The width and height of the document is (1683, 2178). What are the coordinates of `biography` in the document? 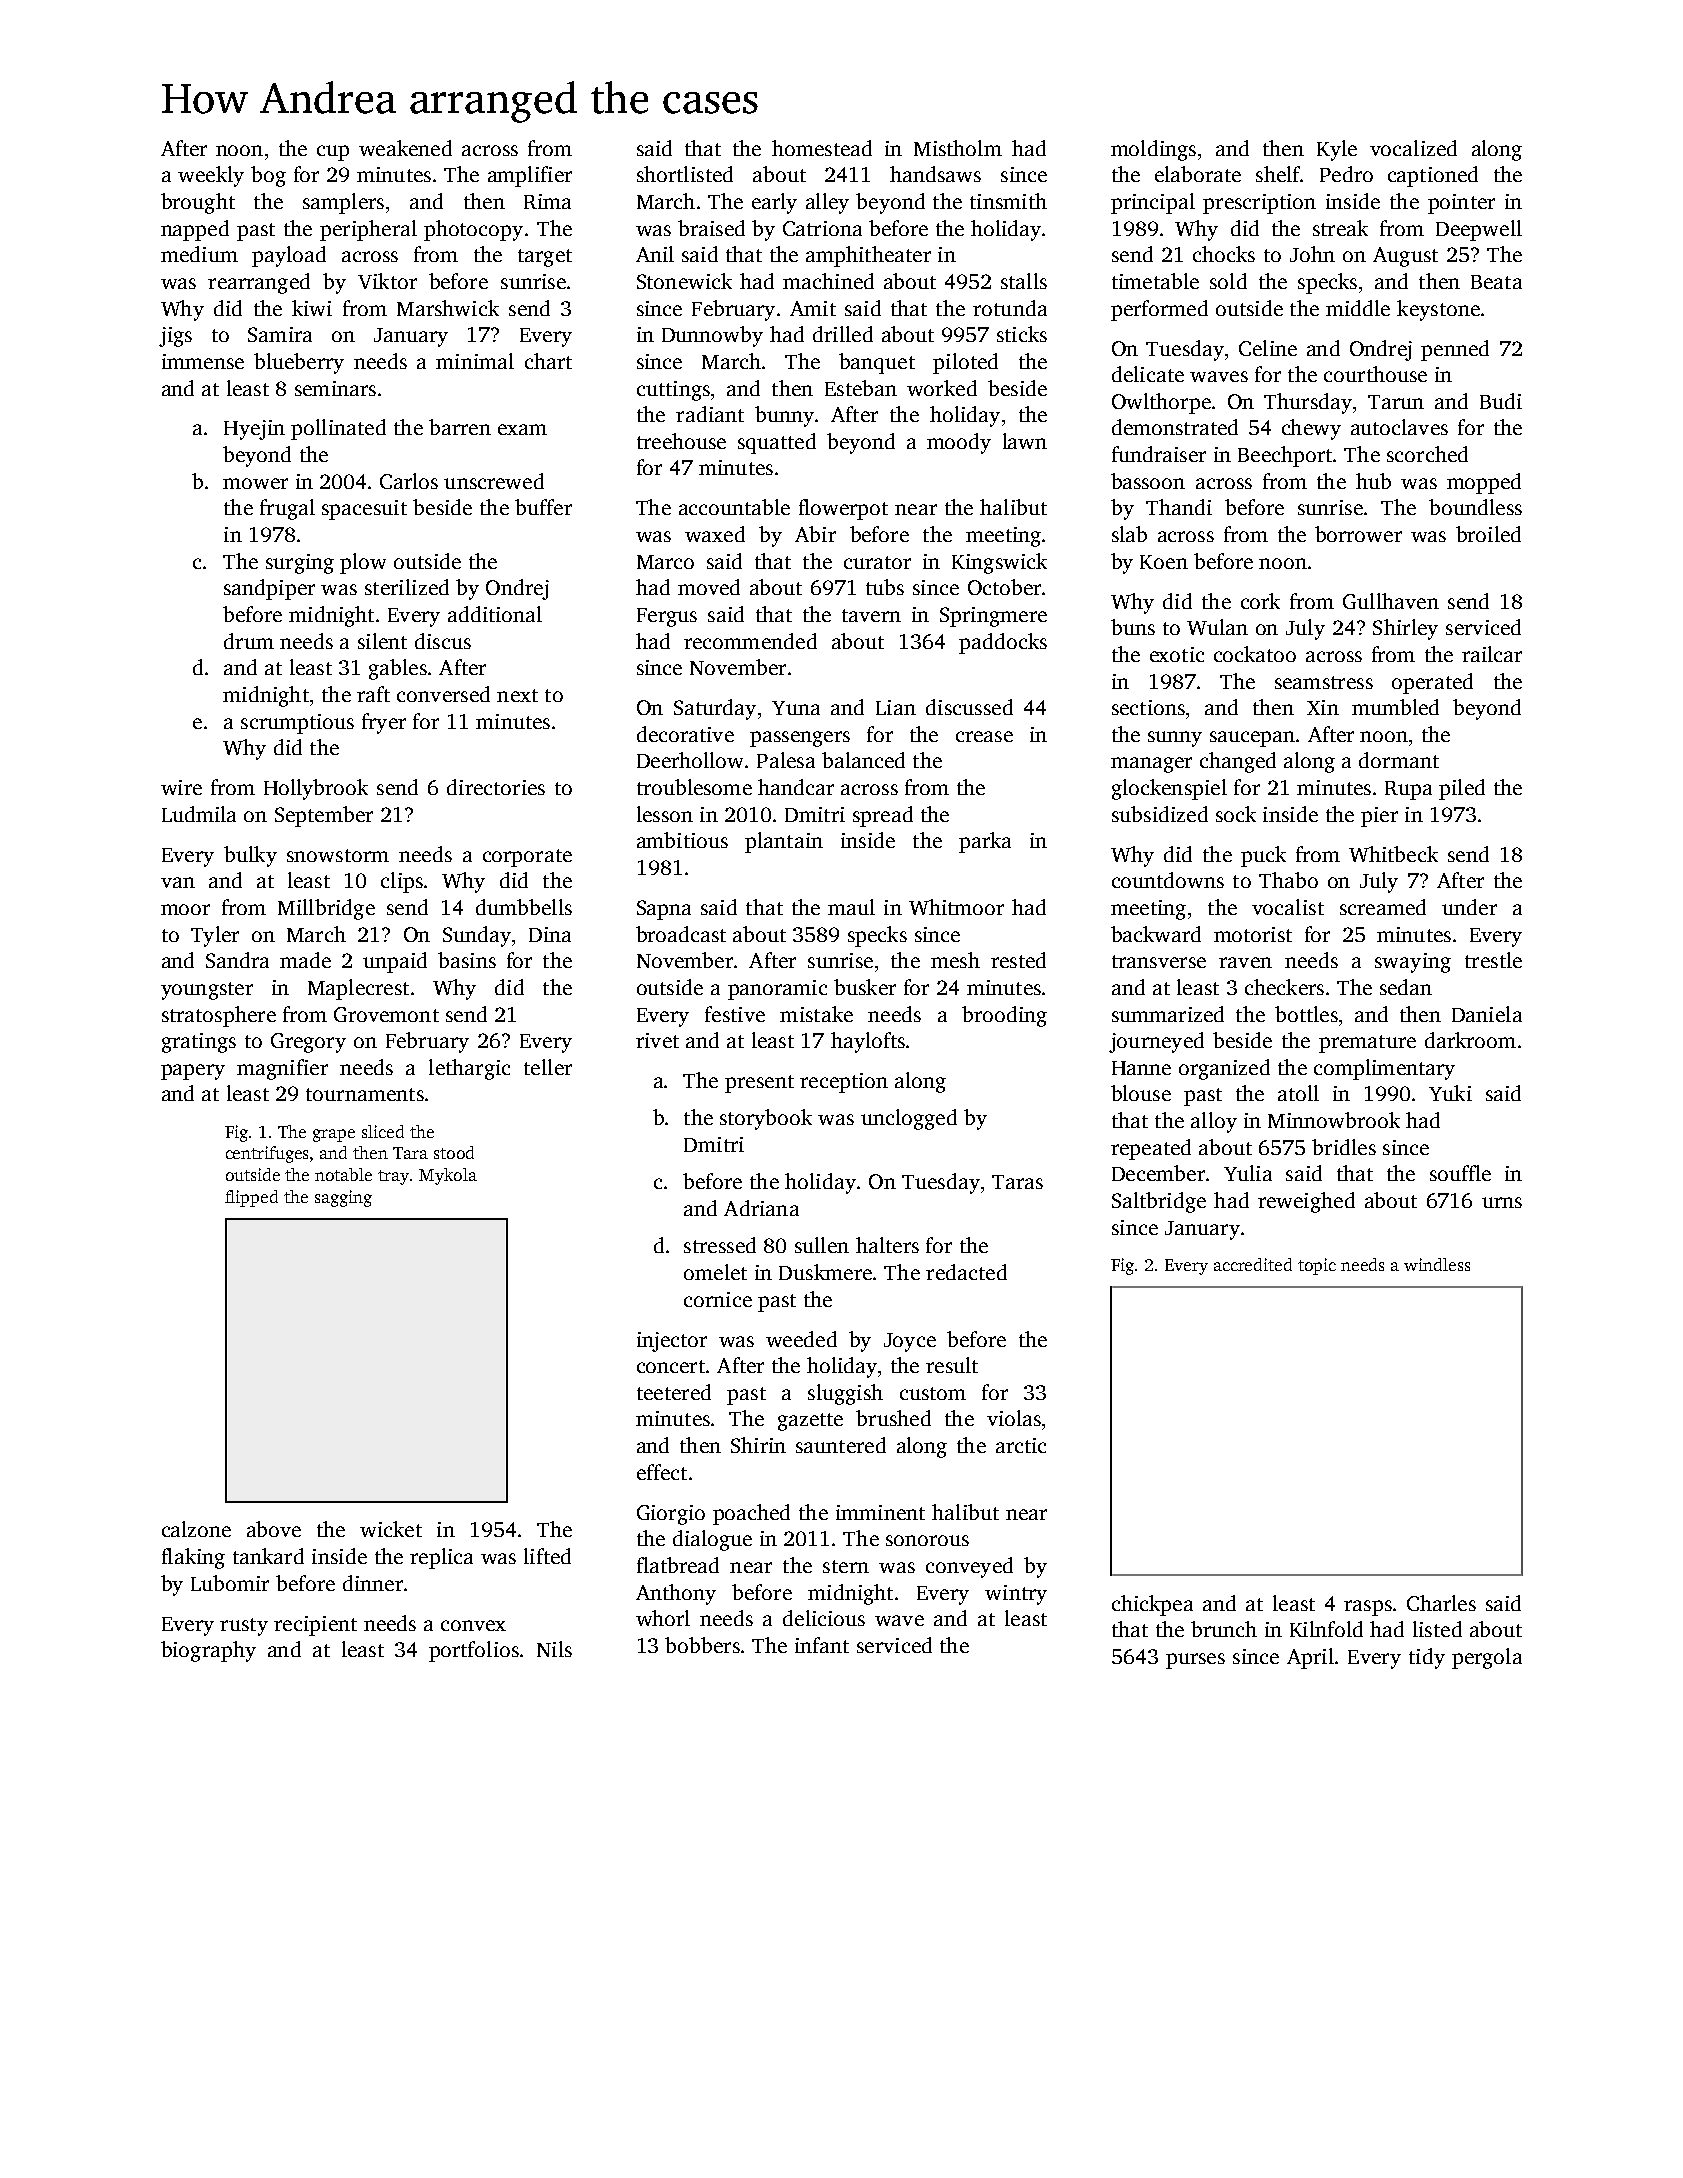 It's located at (208, 1651).
